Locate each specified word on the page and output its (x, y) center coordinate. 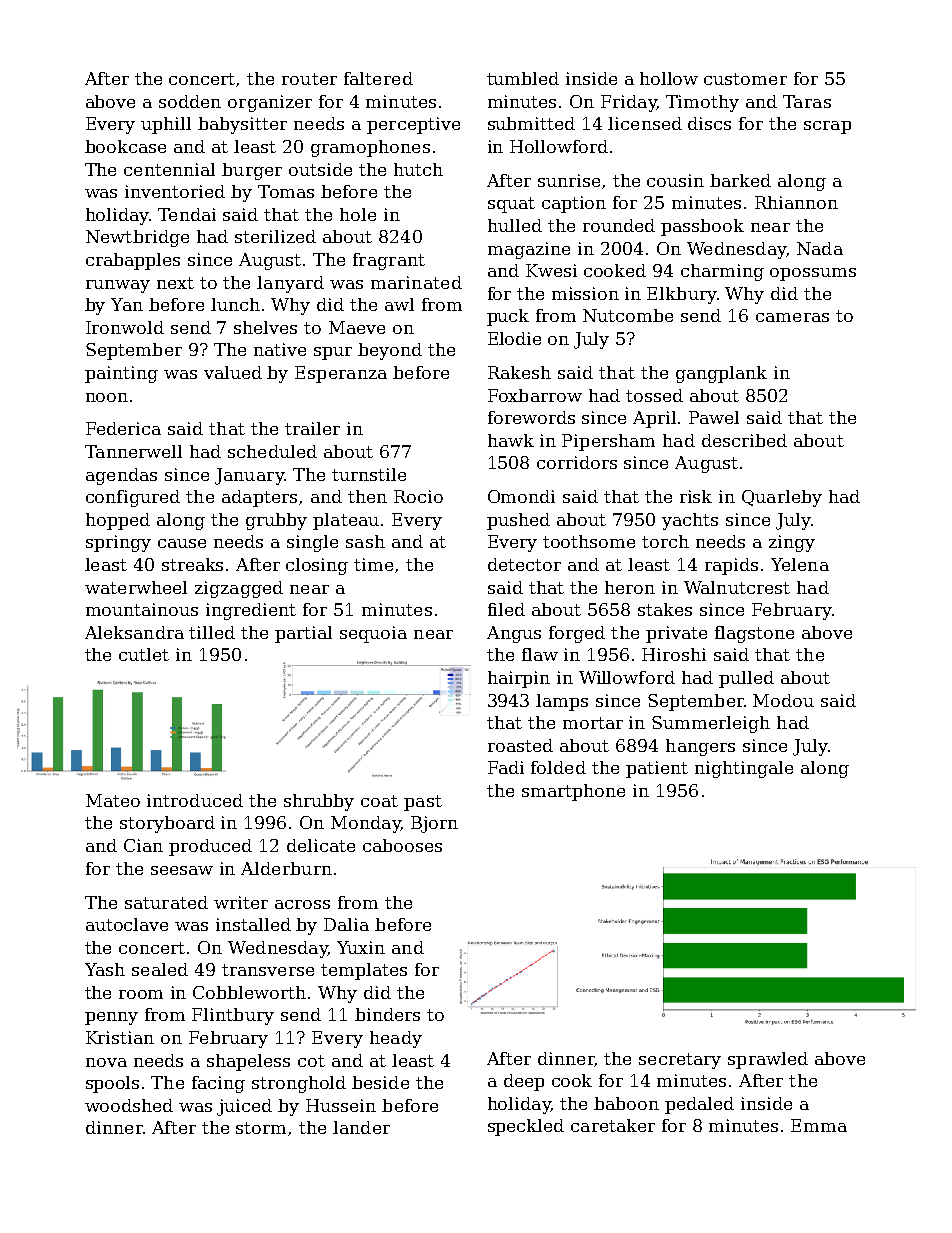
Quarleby (782, 498)
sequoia (373, 634)
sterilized (275, 236)
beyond (390, 351)
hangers (700, 747)
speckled (526, 1127)
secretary (680, 1061)
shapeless (248, 1062)
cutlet (144, 654)
